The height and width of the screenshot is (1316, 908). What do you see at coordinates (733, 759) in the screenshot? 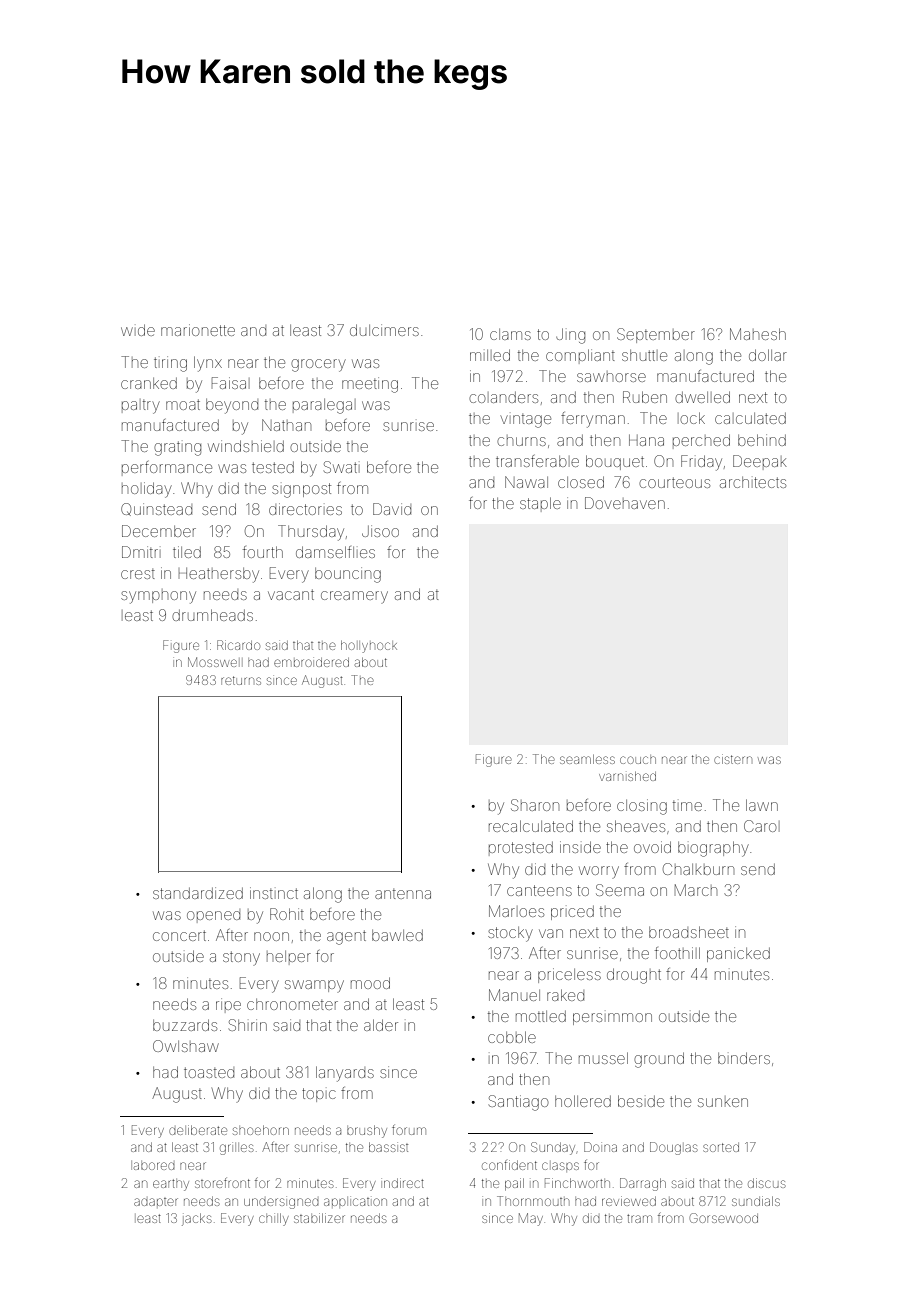
I see `cistern` at bounding box center [733, 759].
